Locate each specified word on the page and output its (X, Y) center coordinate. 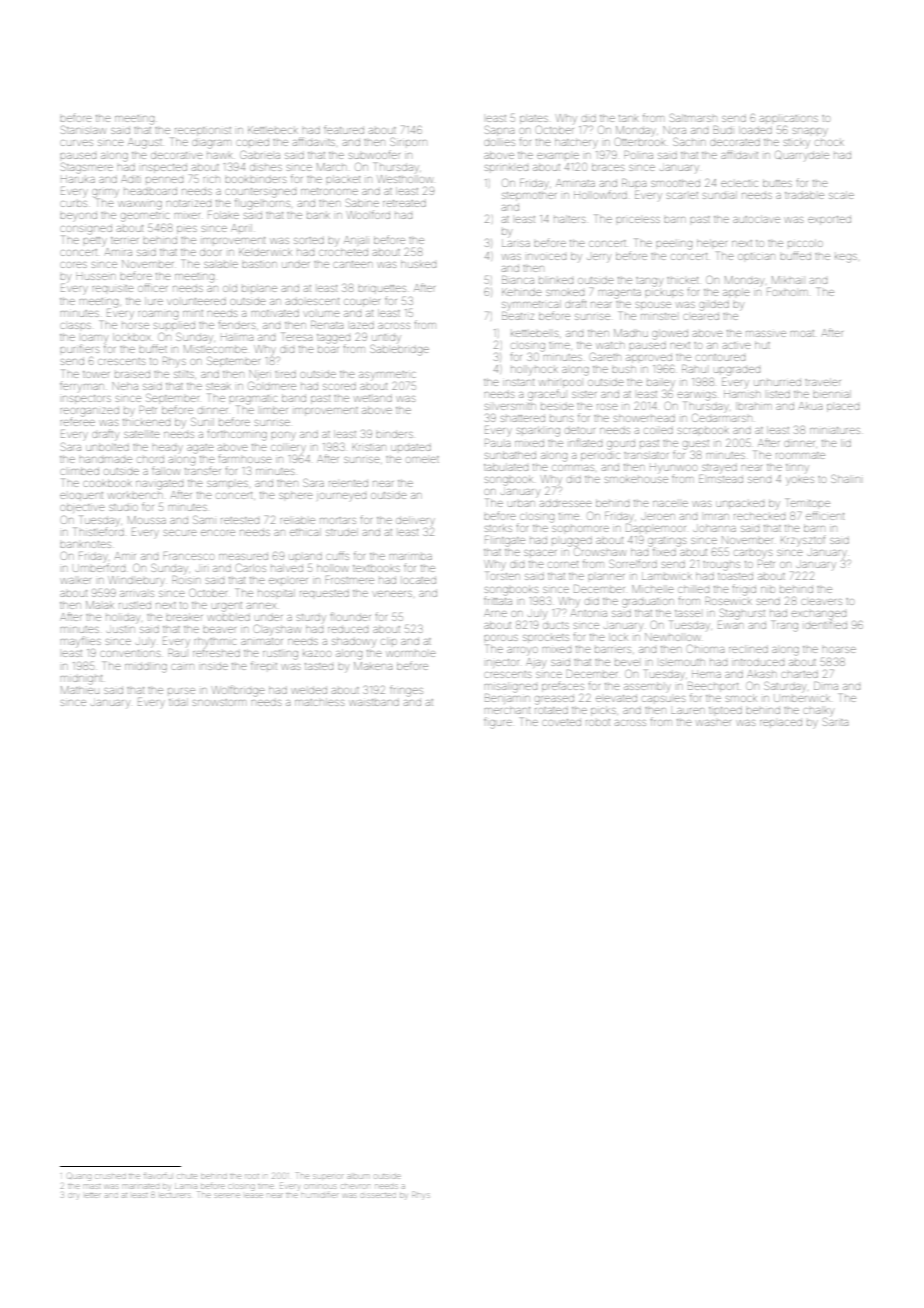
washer (713, 723)
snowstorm (219, 702)
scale (841, 195)
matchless (319, 702)
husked (418, 264)
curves (76, 143)
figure (498, 724)
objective (82, 508)
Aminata (575, 183)
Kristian (369, 447)
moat (802, 333)
